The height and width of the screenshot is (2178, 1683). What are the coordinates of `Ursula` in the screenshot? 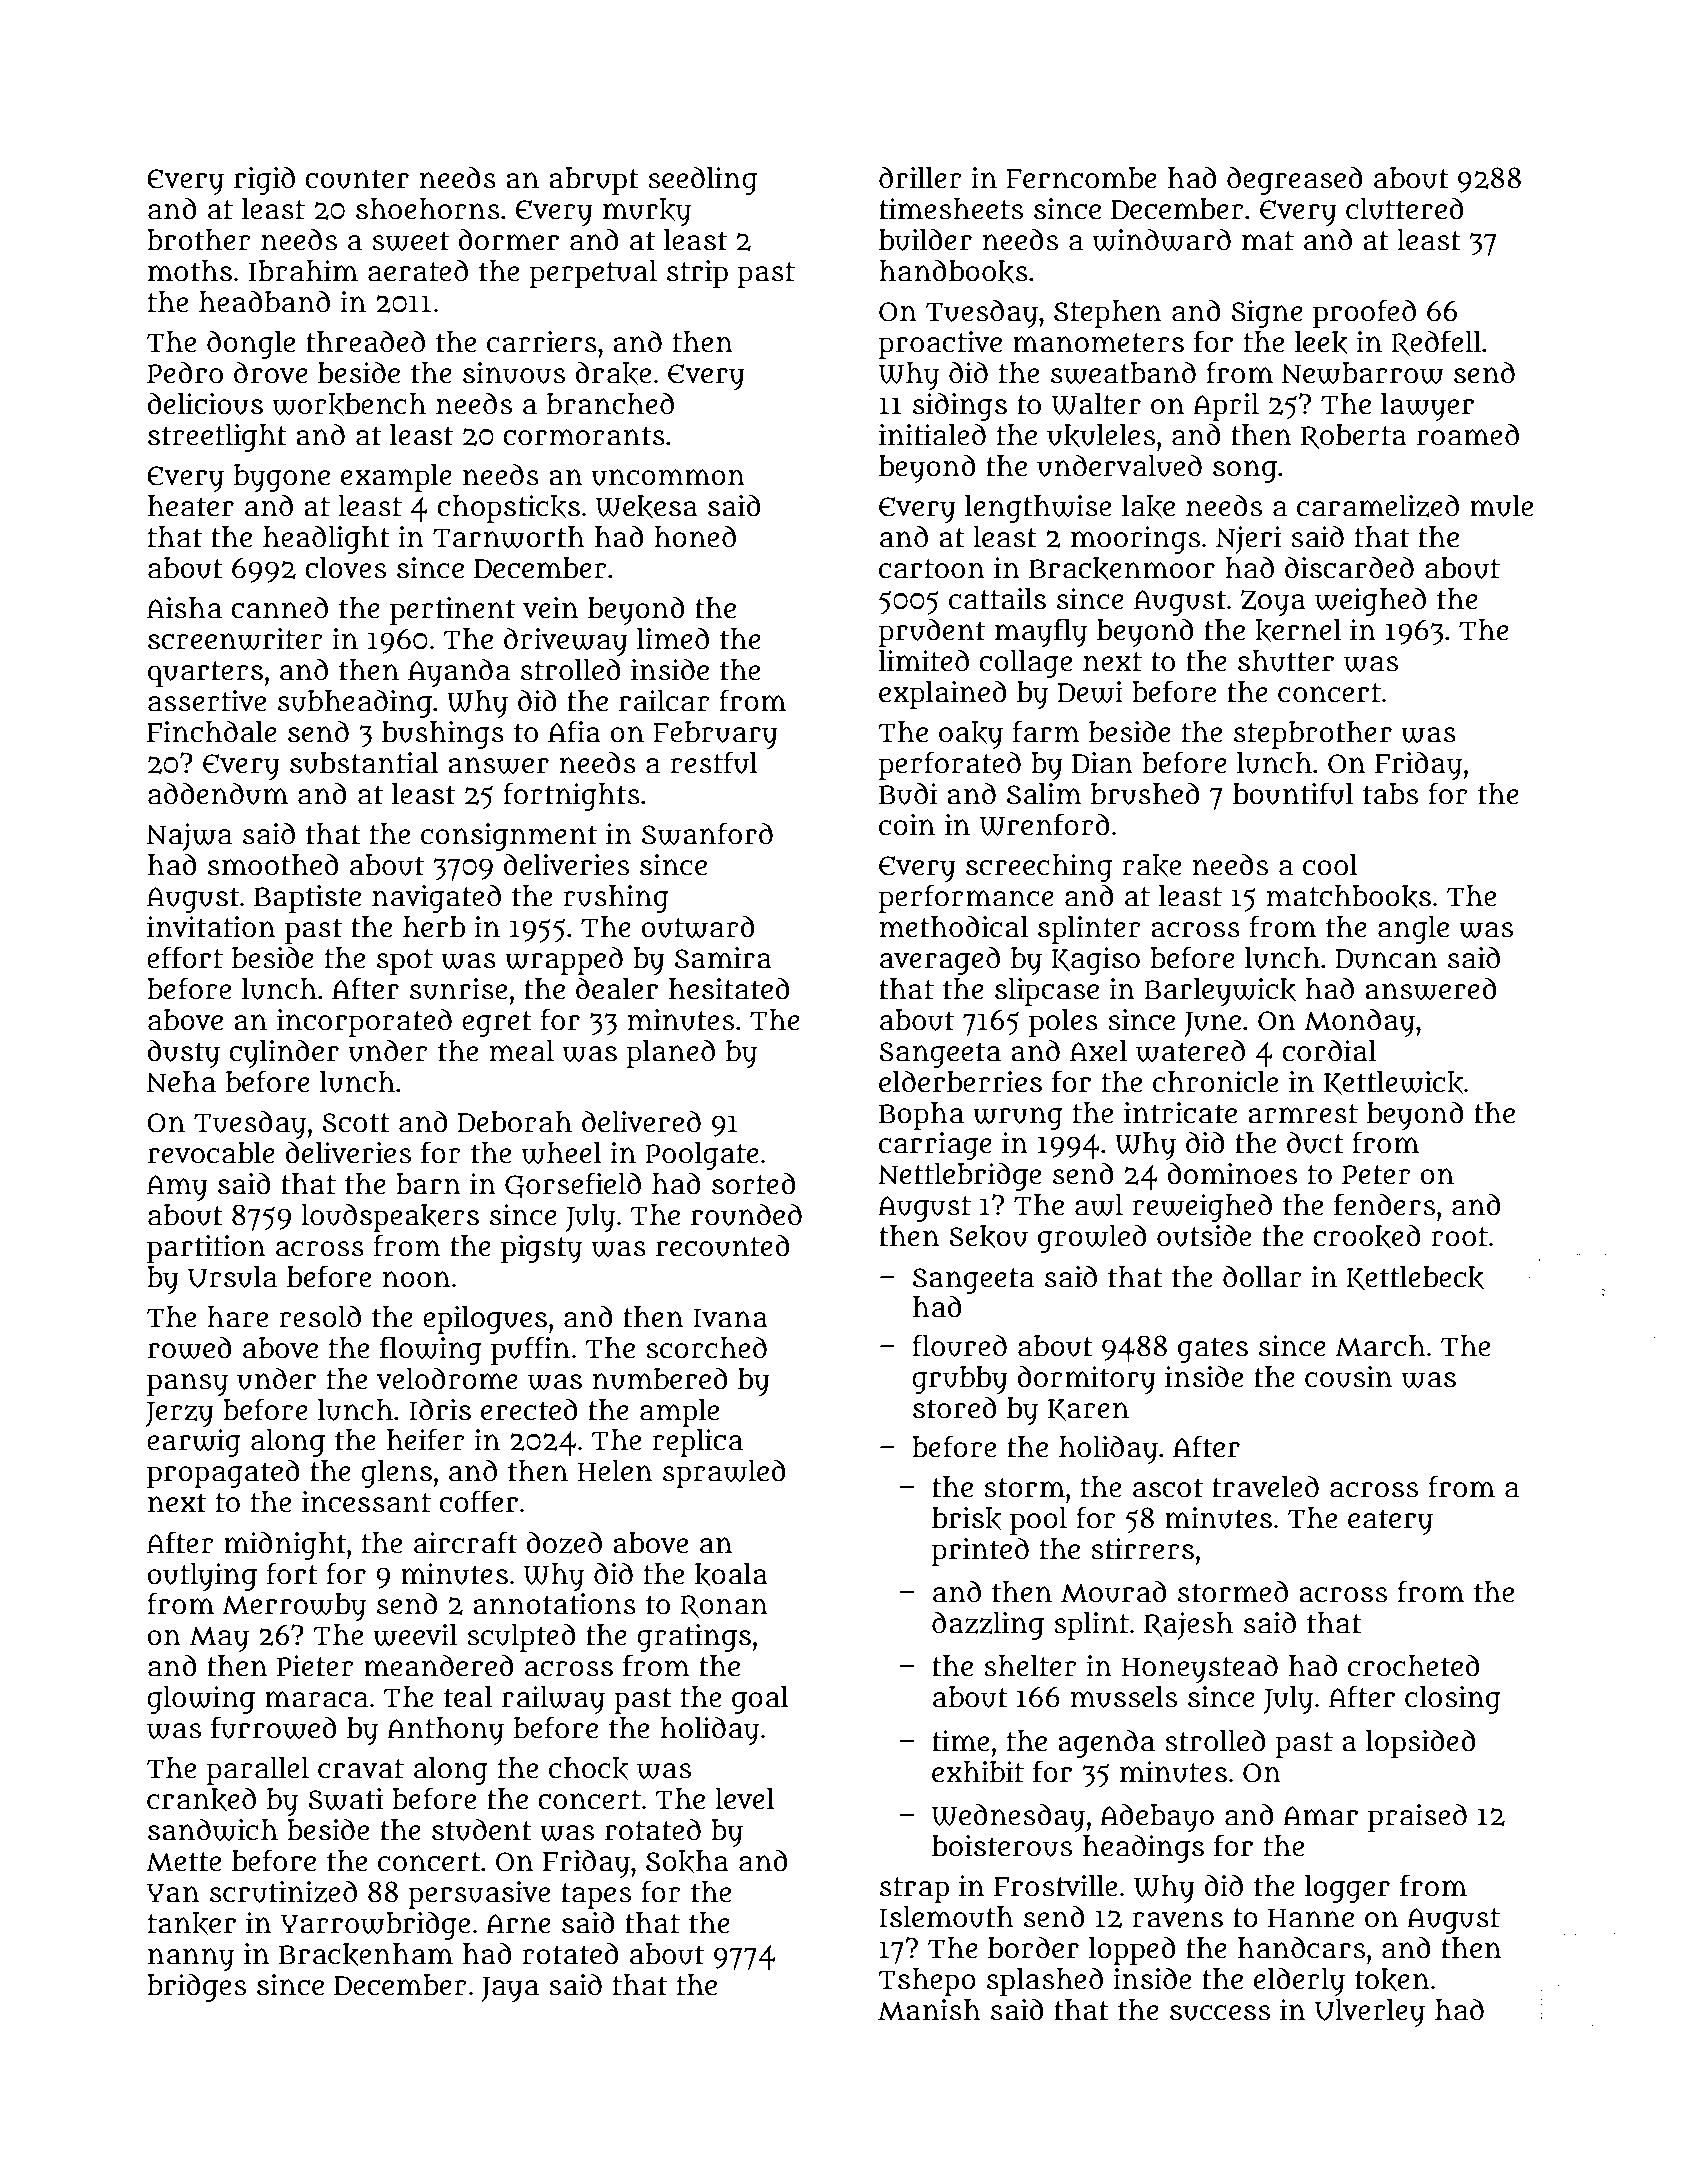 It's located at (232, 1277).
